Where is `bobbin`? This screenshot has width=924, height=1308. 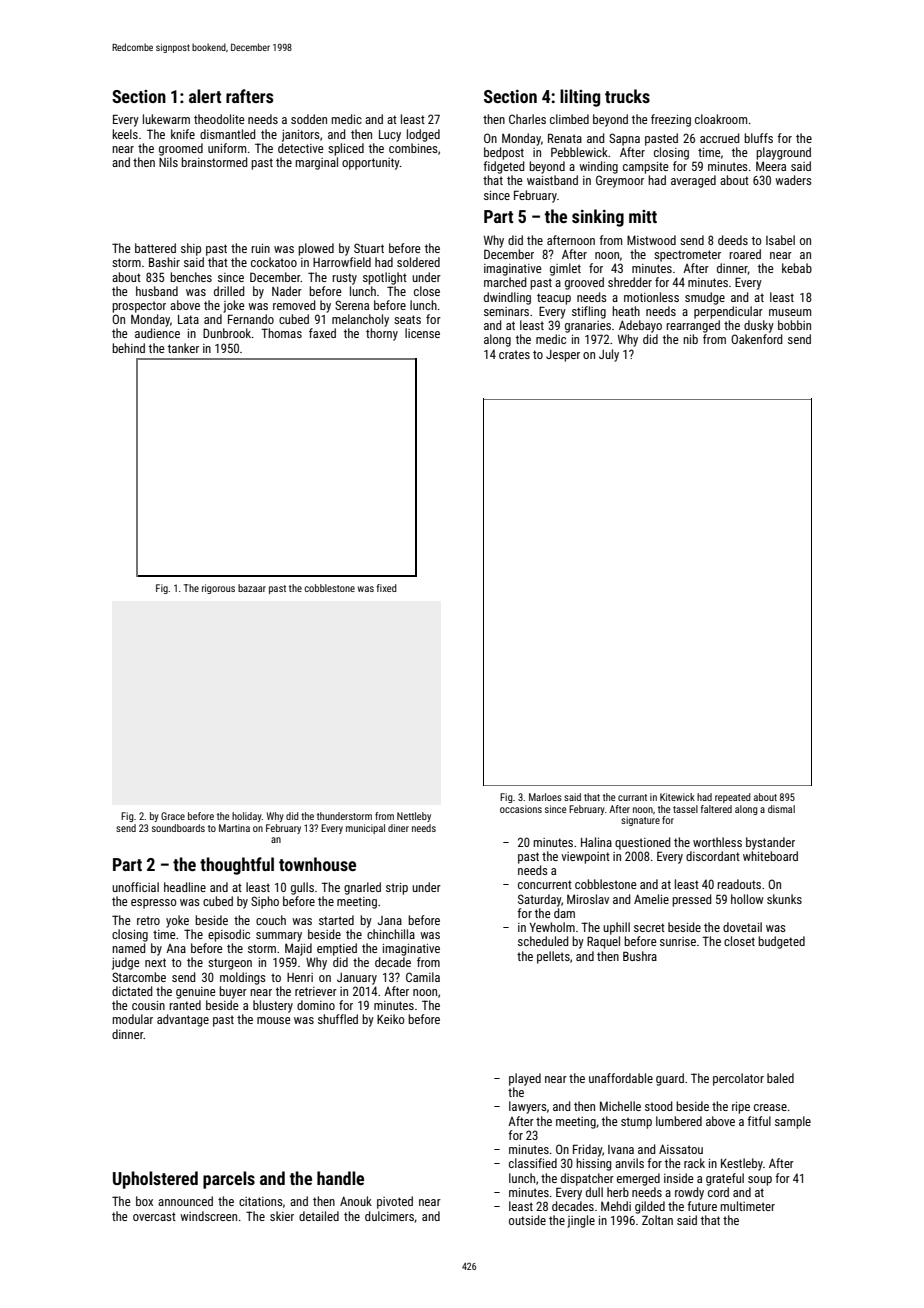
bobbin is located at coordinates (794, 325).
